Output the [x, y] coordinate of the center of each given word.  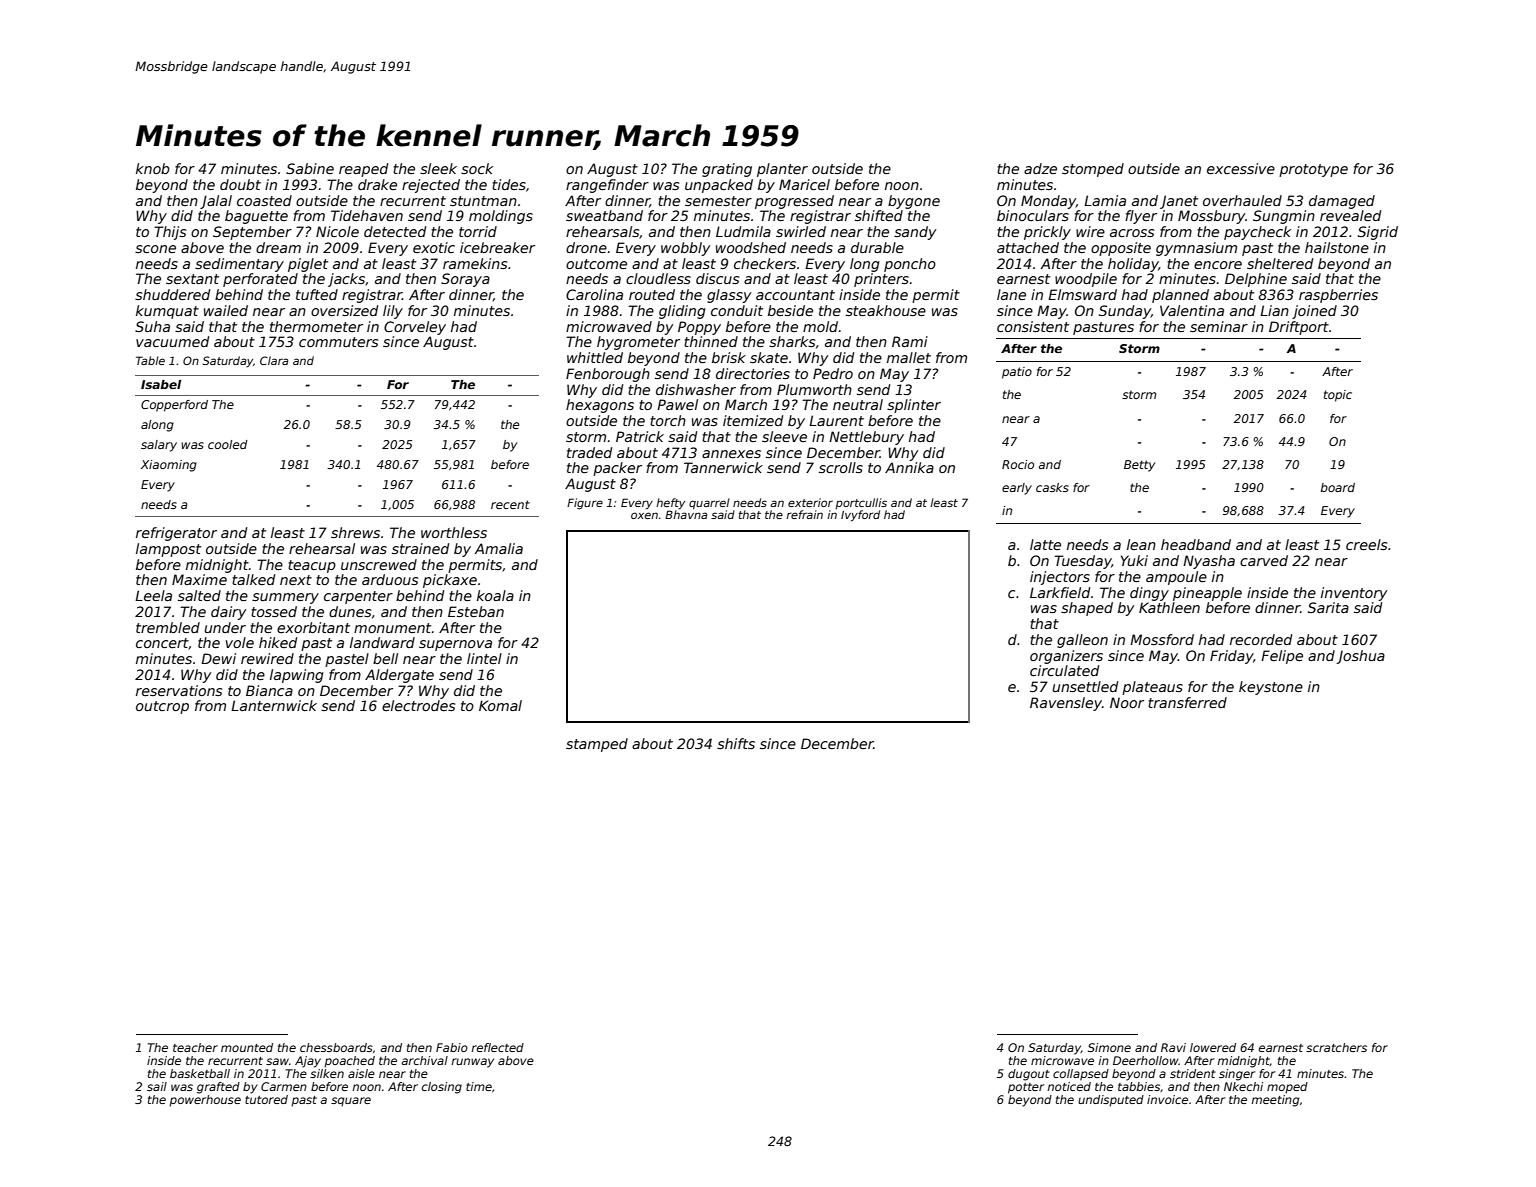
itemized [753, 420]
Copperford [174, 406]
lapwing [297, 676]
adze [1040, 168]
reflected [497, 1047]
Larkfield [1060, 592]
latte [1045, 544]
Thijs [170, 233]
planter [782, 170]
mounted [247, 1047]
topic [1338, 396]
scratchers [1336, 1047]
